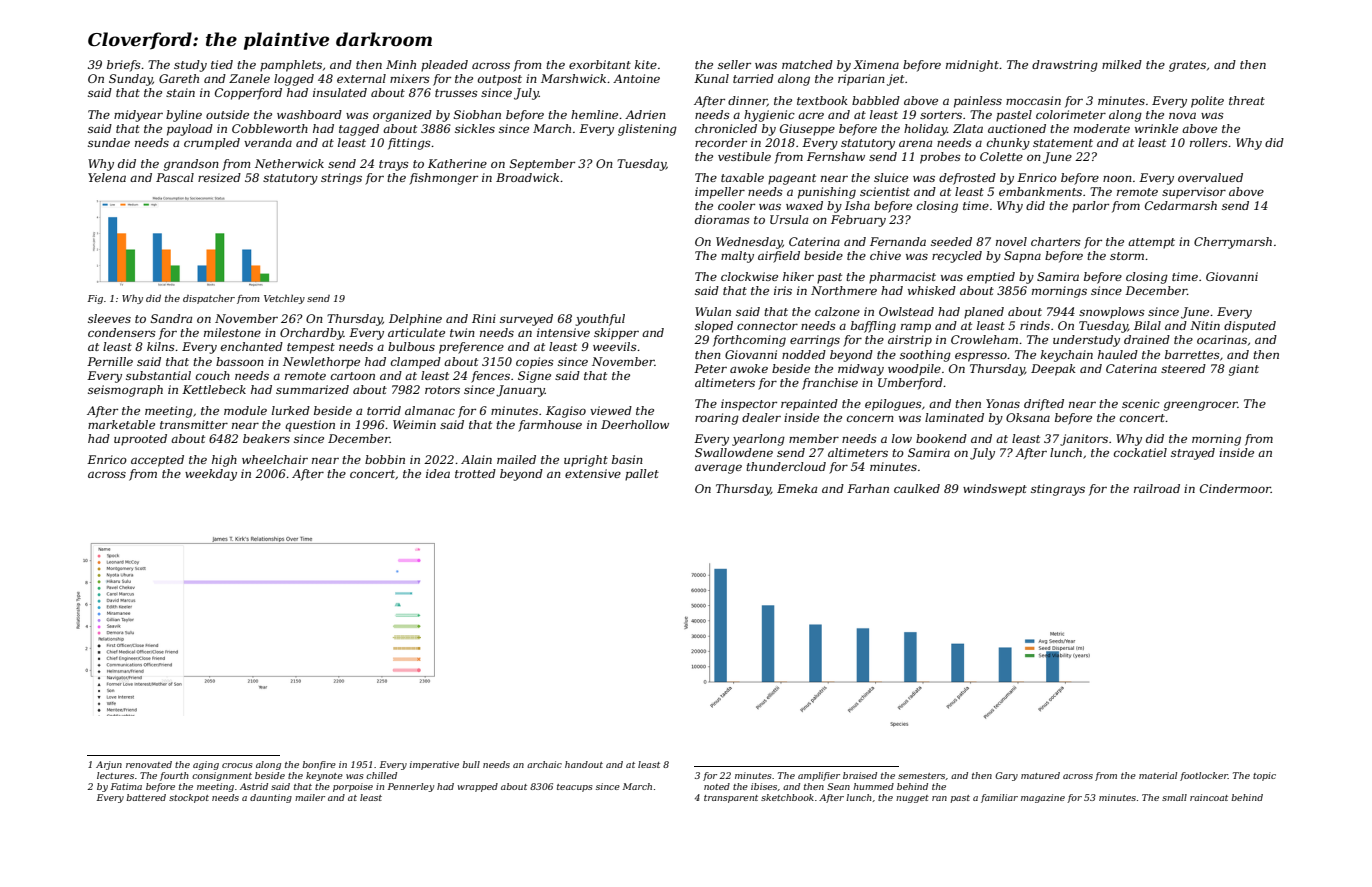 This image has width=1372, height=887. What do you see at coordinates (868, 488) in the image?
I see `Farhan` at bounding box center [868, 488].
